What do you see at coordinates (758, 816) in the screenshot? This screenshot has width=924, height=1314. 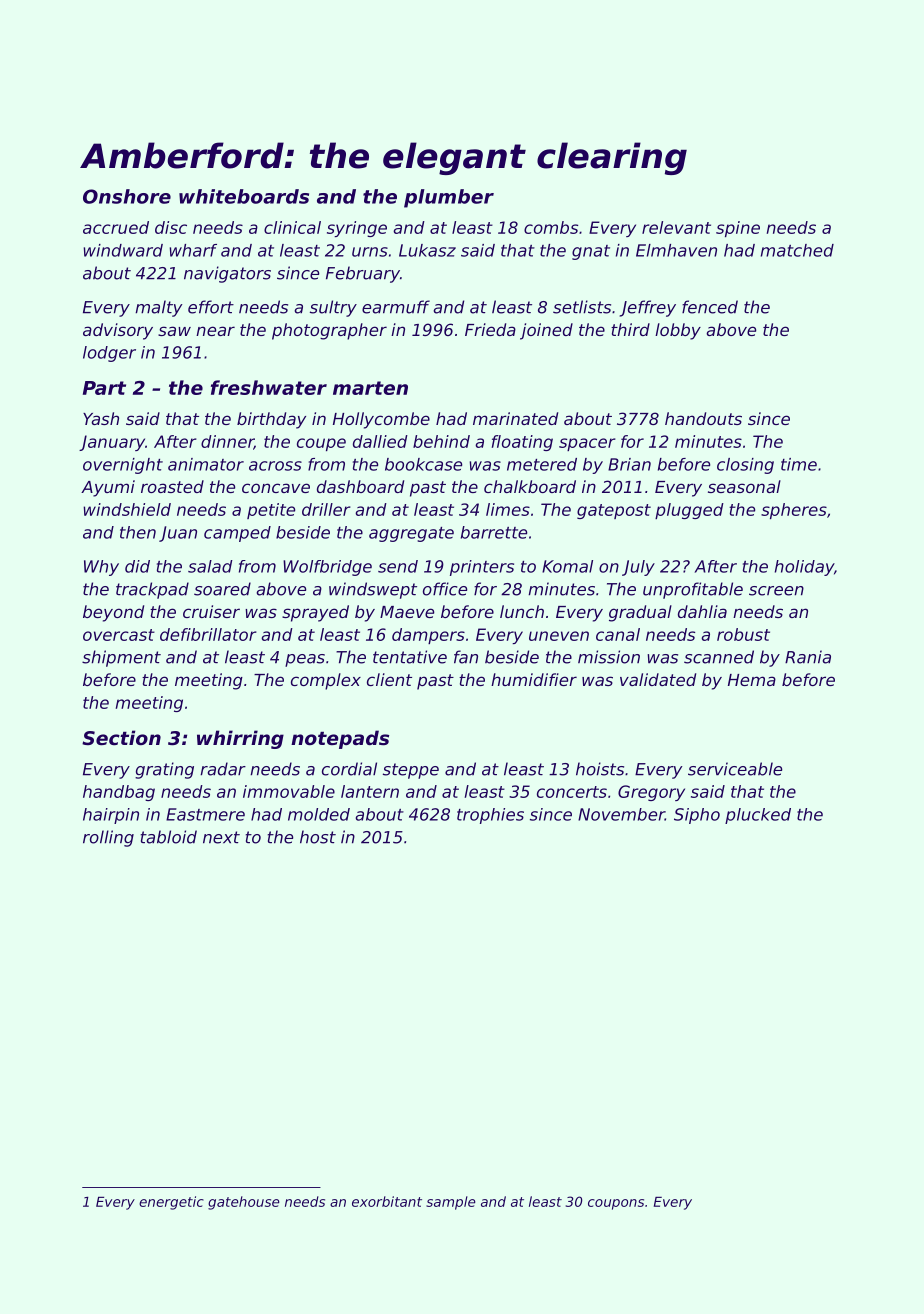 I see `plucked` at bounding box center [758, 816].
